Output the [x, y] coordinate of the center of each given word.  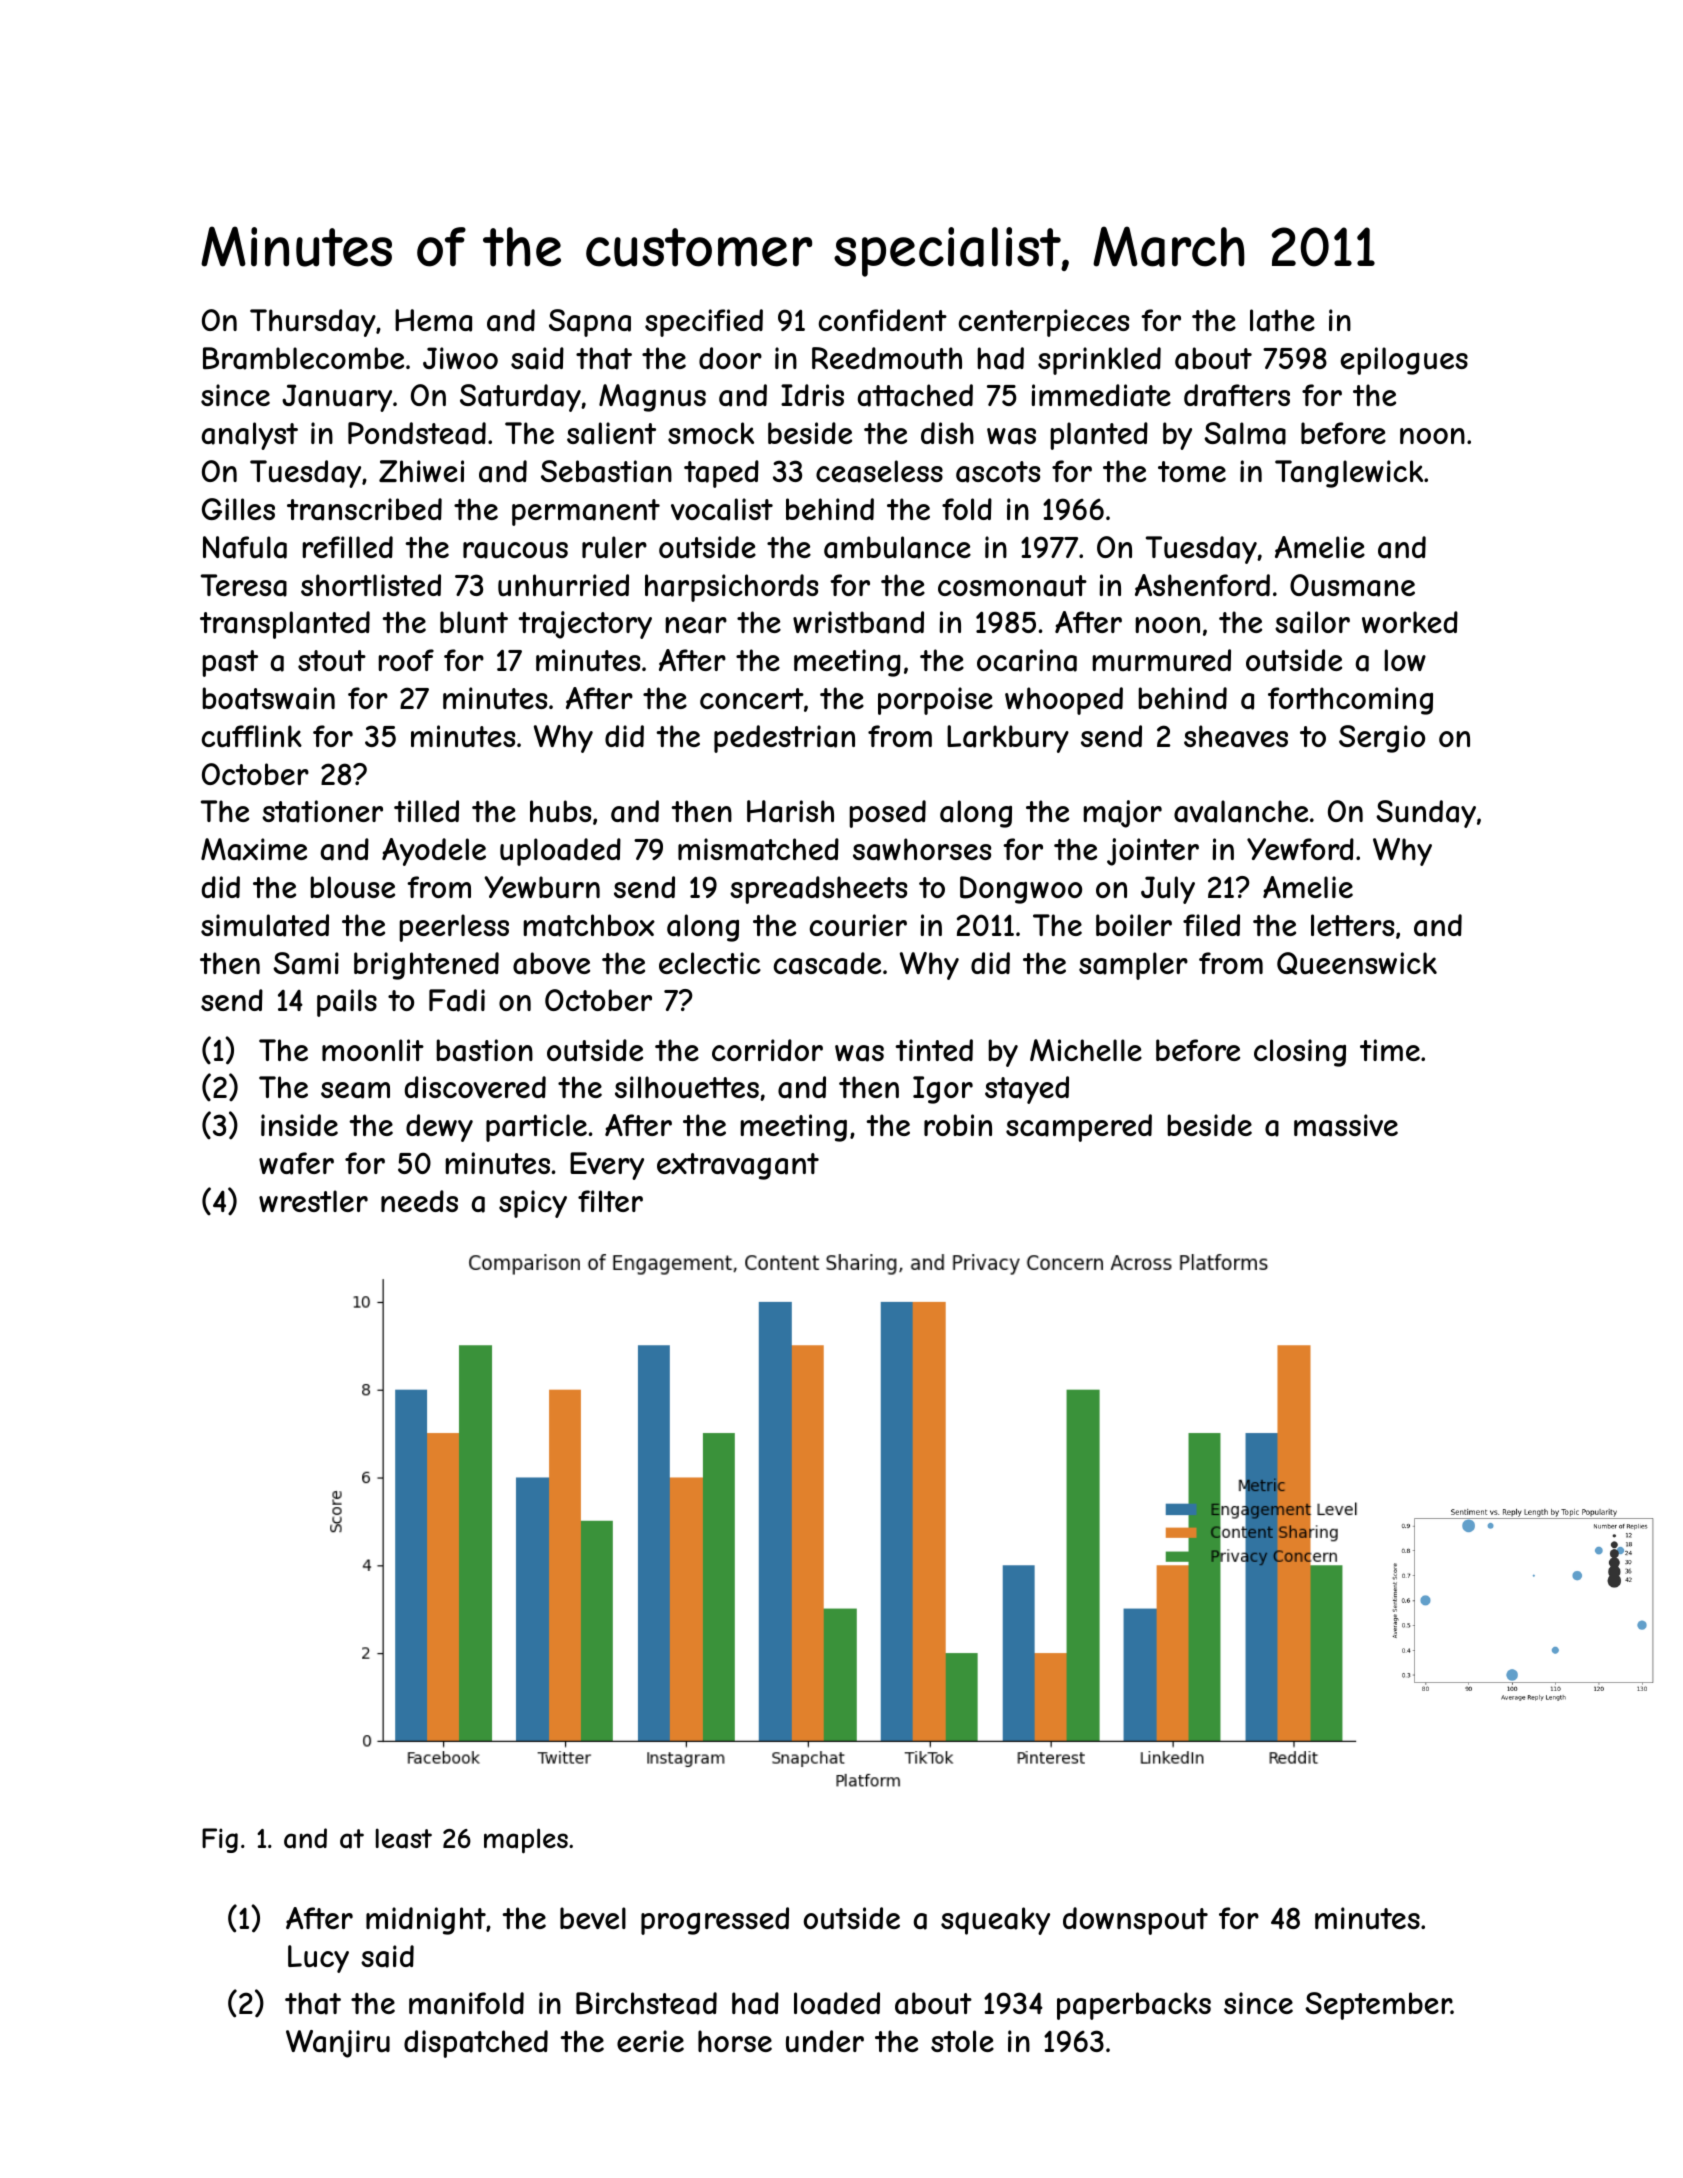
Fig [220, 1840]
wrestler [313, 1201]
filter [610, 1201]
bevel [593, 1918]
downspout [1135, 1921]
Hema [433, 320]
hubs [560, 811]
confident [883, 320]
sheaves [1236, 736]
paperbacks [1134, 2006]
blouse [352, 887]
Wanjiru [338, 2044]
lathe [1282, 320]
